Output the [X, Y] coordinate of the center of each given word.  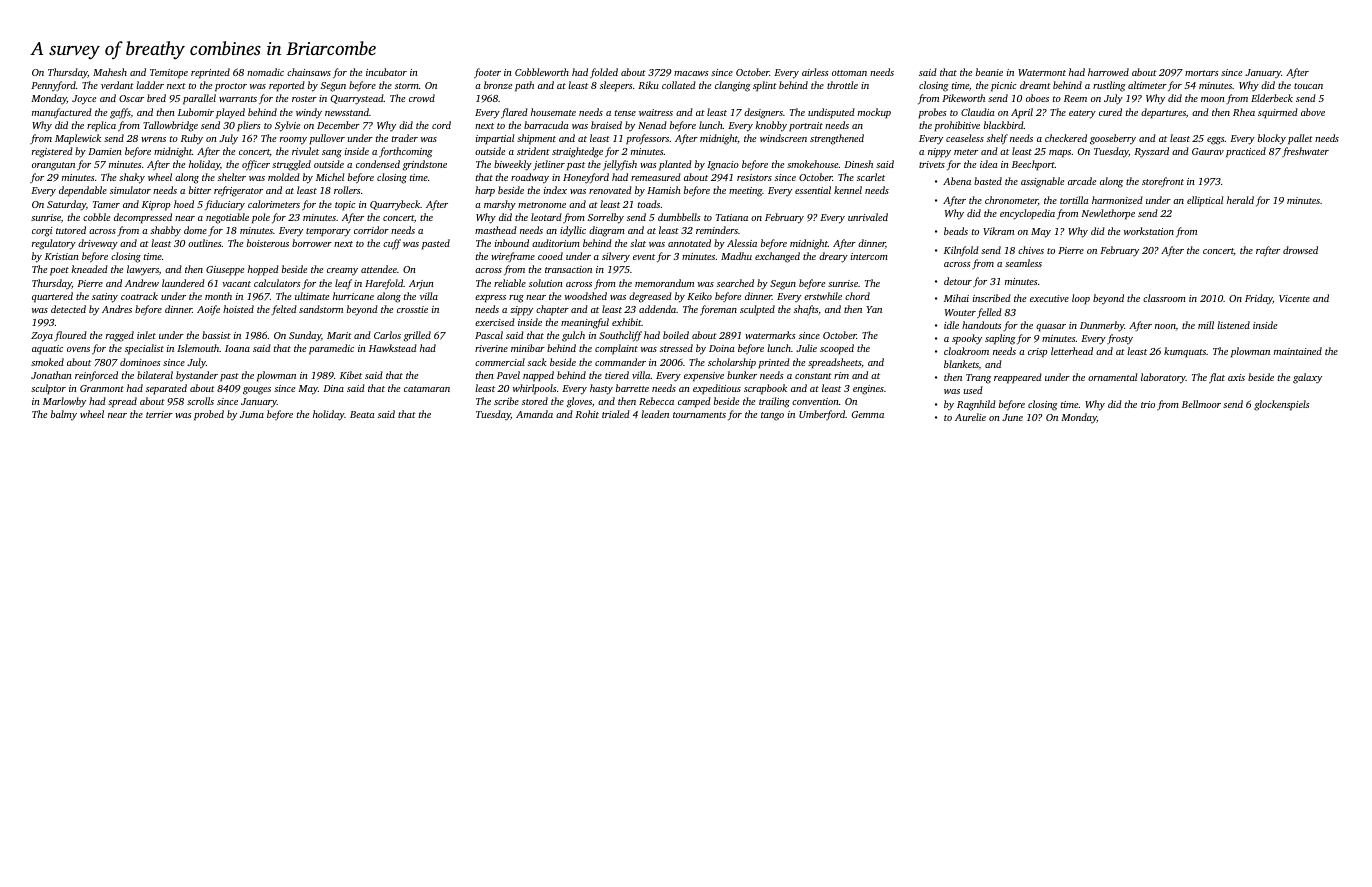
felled [989, 313]
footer [487, 73]
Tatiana [732, 217]
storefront [1163, 182]
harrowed [1108, 72]
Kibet [351, 375]
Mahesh [110, 72]
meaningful [585, 323]
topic [345, 206]
